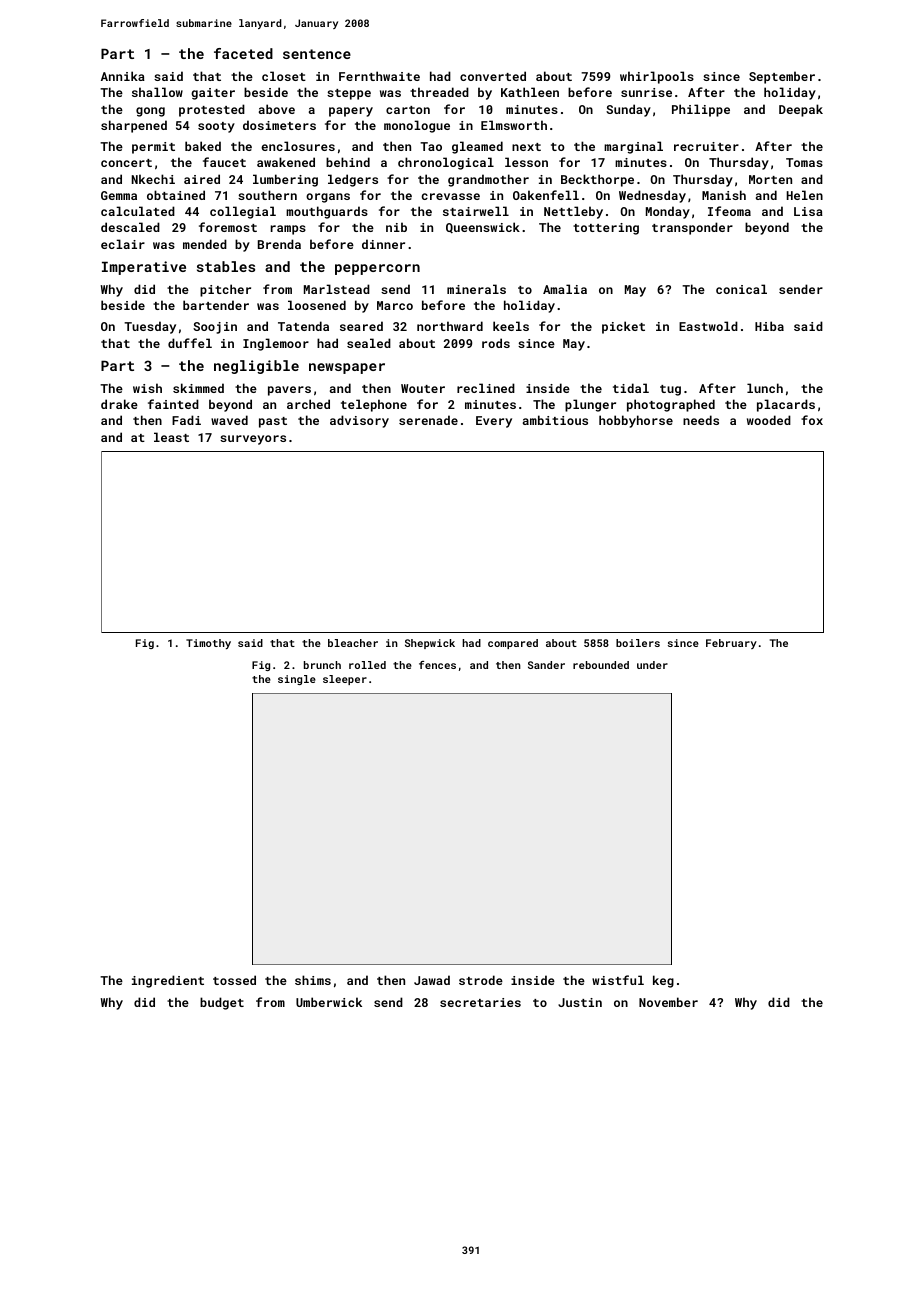  I want to click on February, so click(731, 644).
